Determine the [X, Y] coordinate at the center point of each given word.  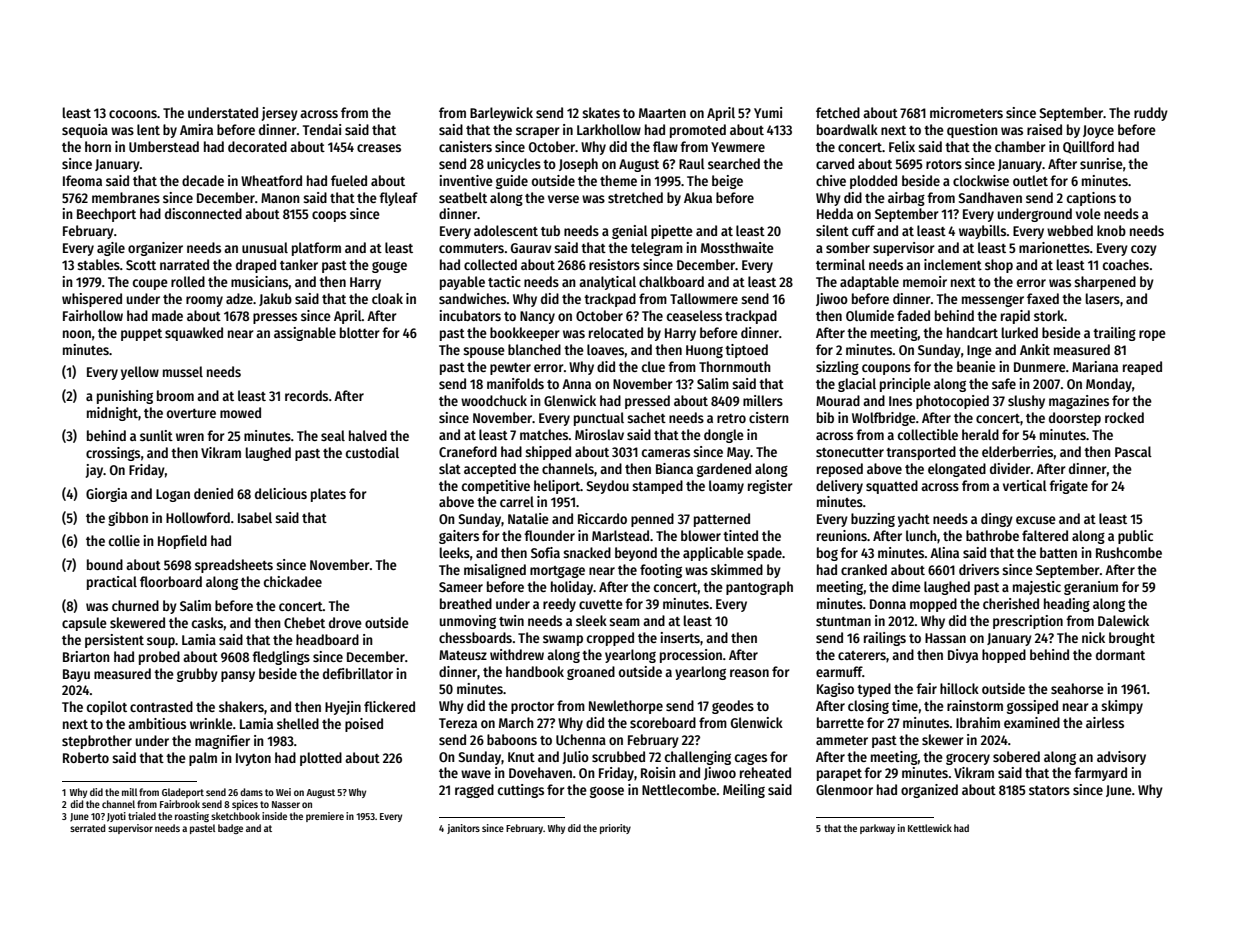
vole [1088, 213]
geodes [733, 707]
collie [124, 540]
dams [251, 792]
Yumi [768, 112]
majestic [1037, 588]
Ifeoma [82, 180]
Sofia [545, 552]
